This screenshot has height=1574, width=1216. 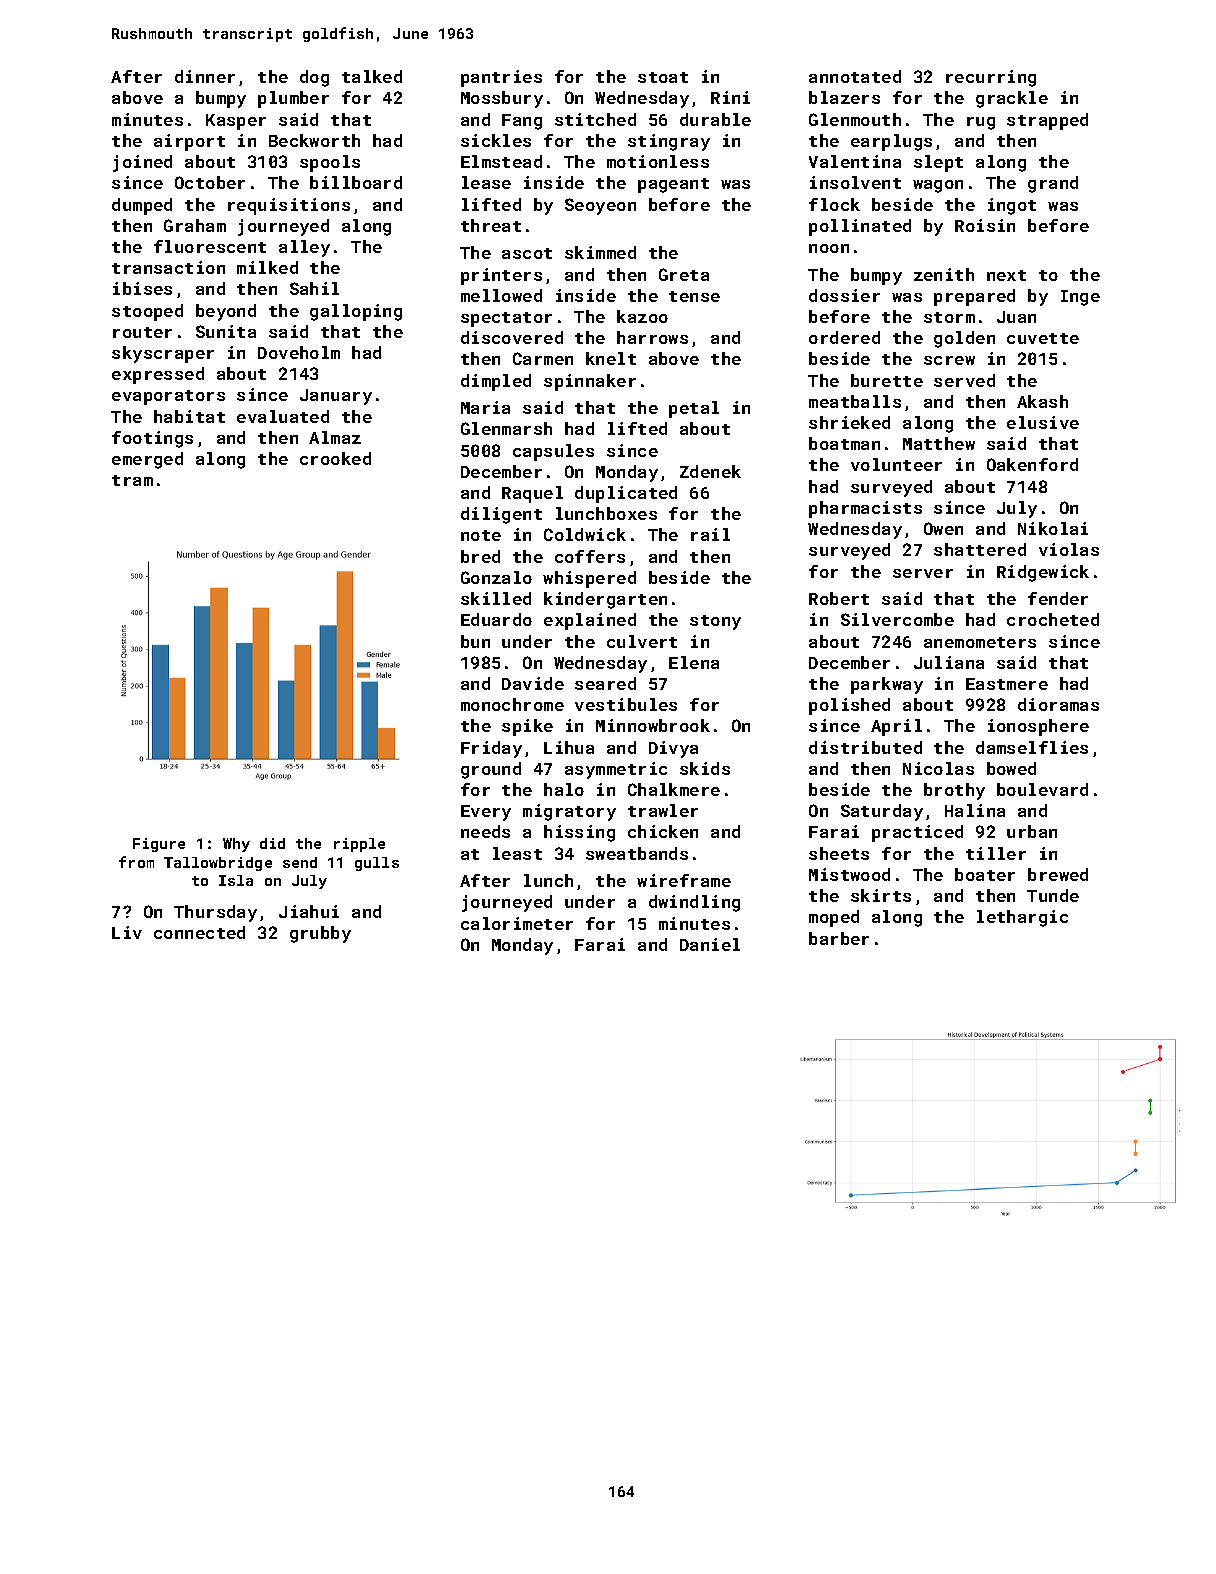 I want to click on tram, so click(x=132, y=480).
